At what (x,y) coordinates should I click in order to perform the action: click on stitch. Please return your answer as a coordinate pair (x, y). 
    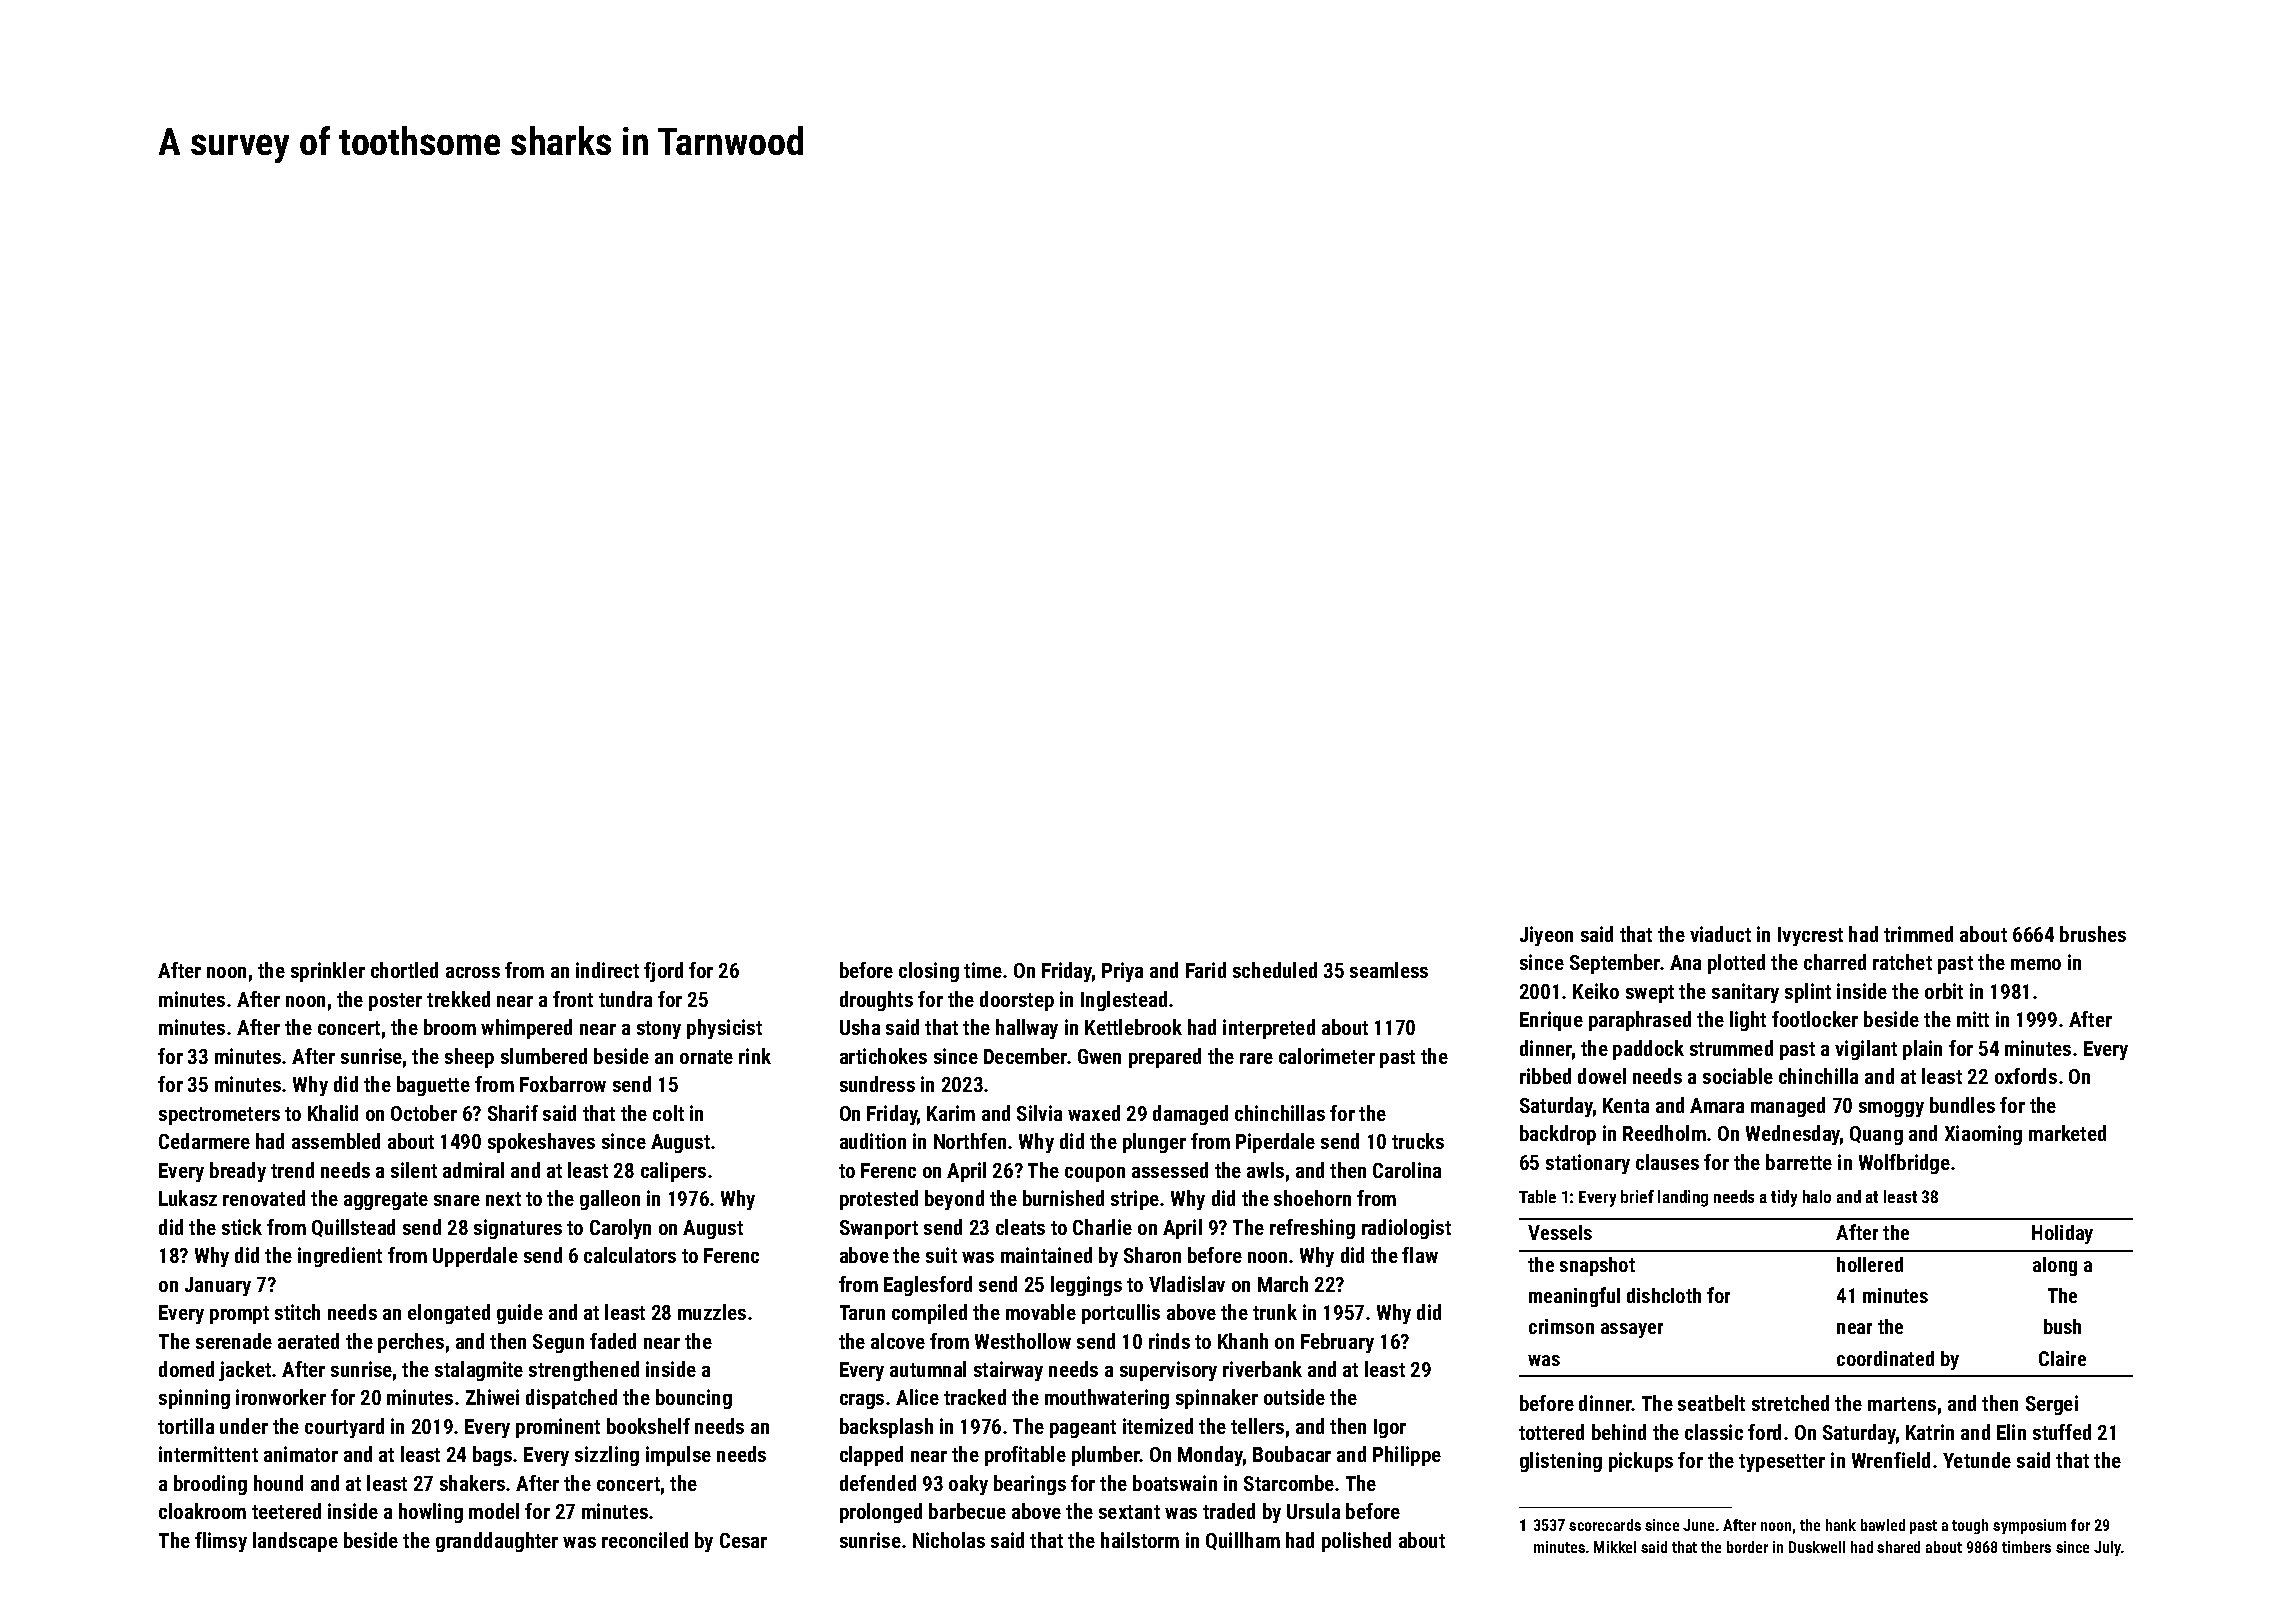
    Looking at the image, I should click on (297, 1312).
